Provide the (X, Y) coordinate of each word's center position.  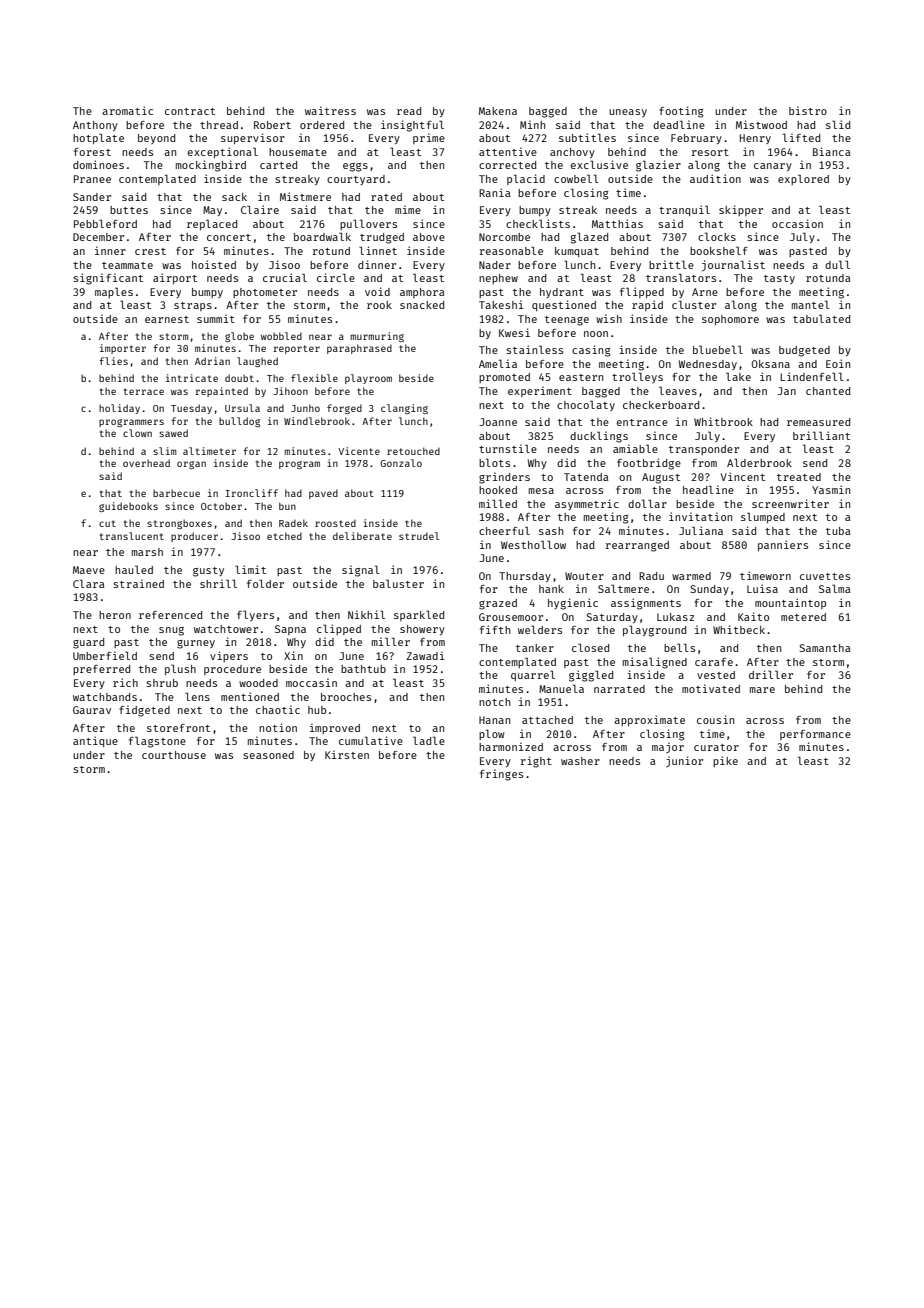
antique (95, 741)
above (429, 237)
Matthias (617, 223)
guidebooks (128, 507)
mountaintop (790, 603)
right (536, 762)
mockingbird (211, 166)
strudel (419, 536)
